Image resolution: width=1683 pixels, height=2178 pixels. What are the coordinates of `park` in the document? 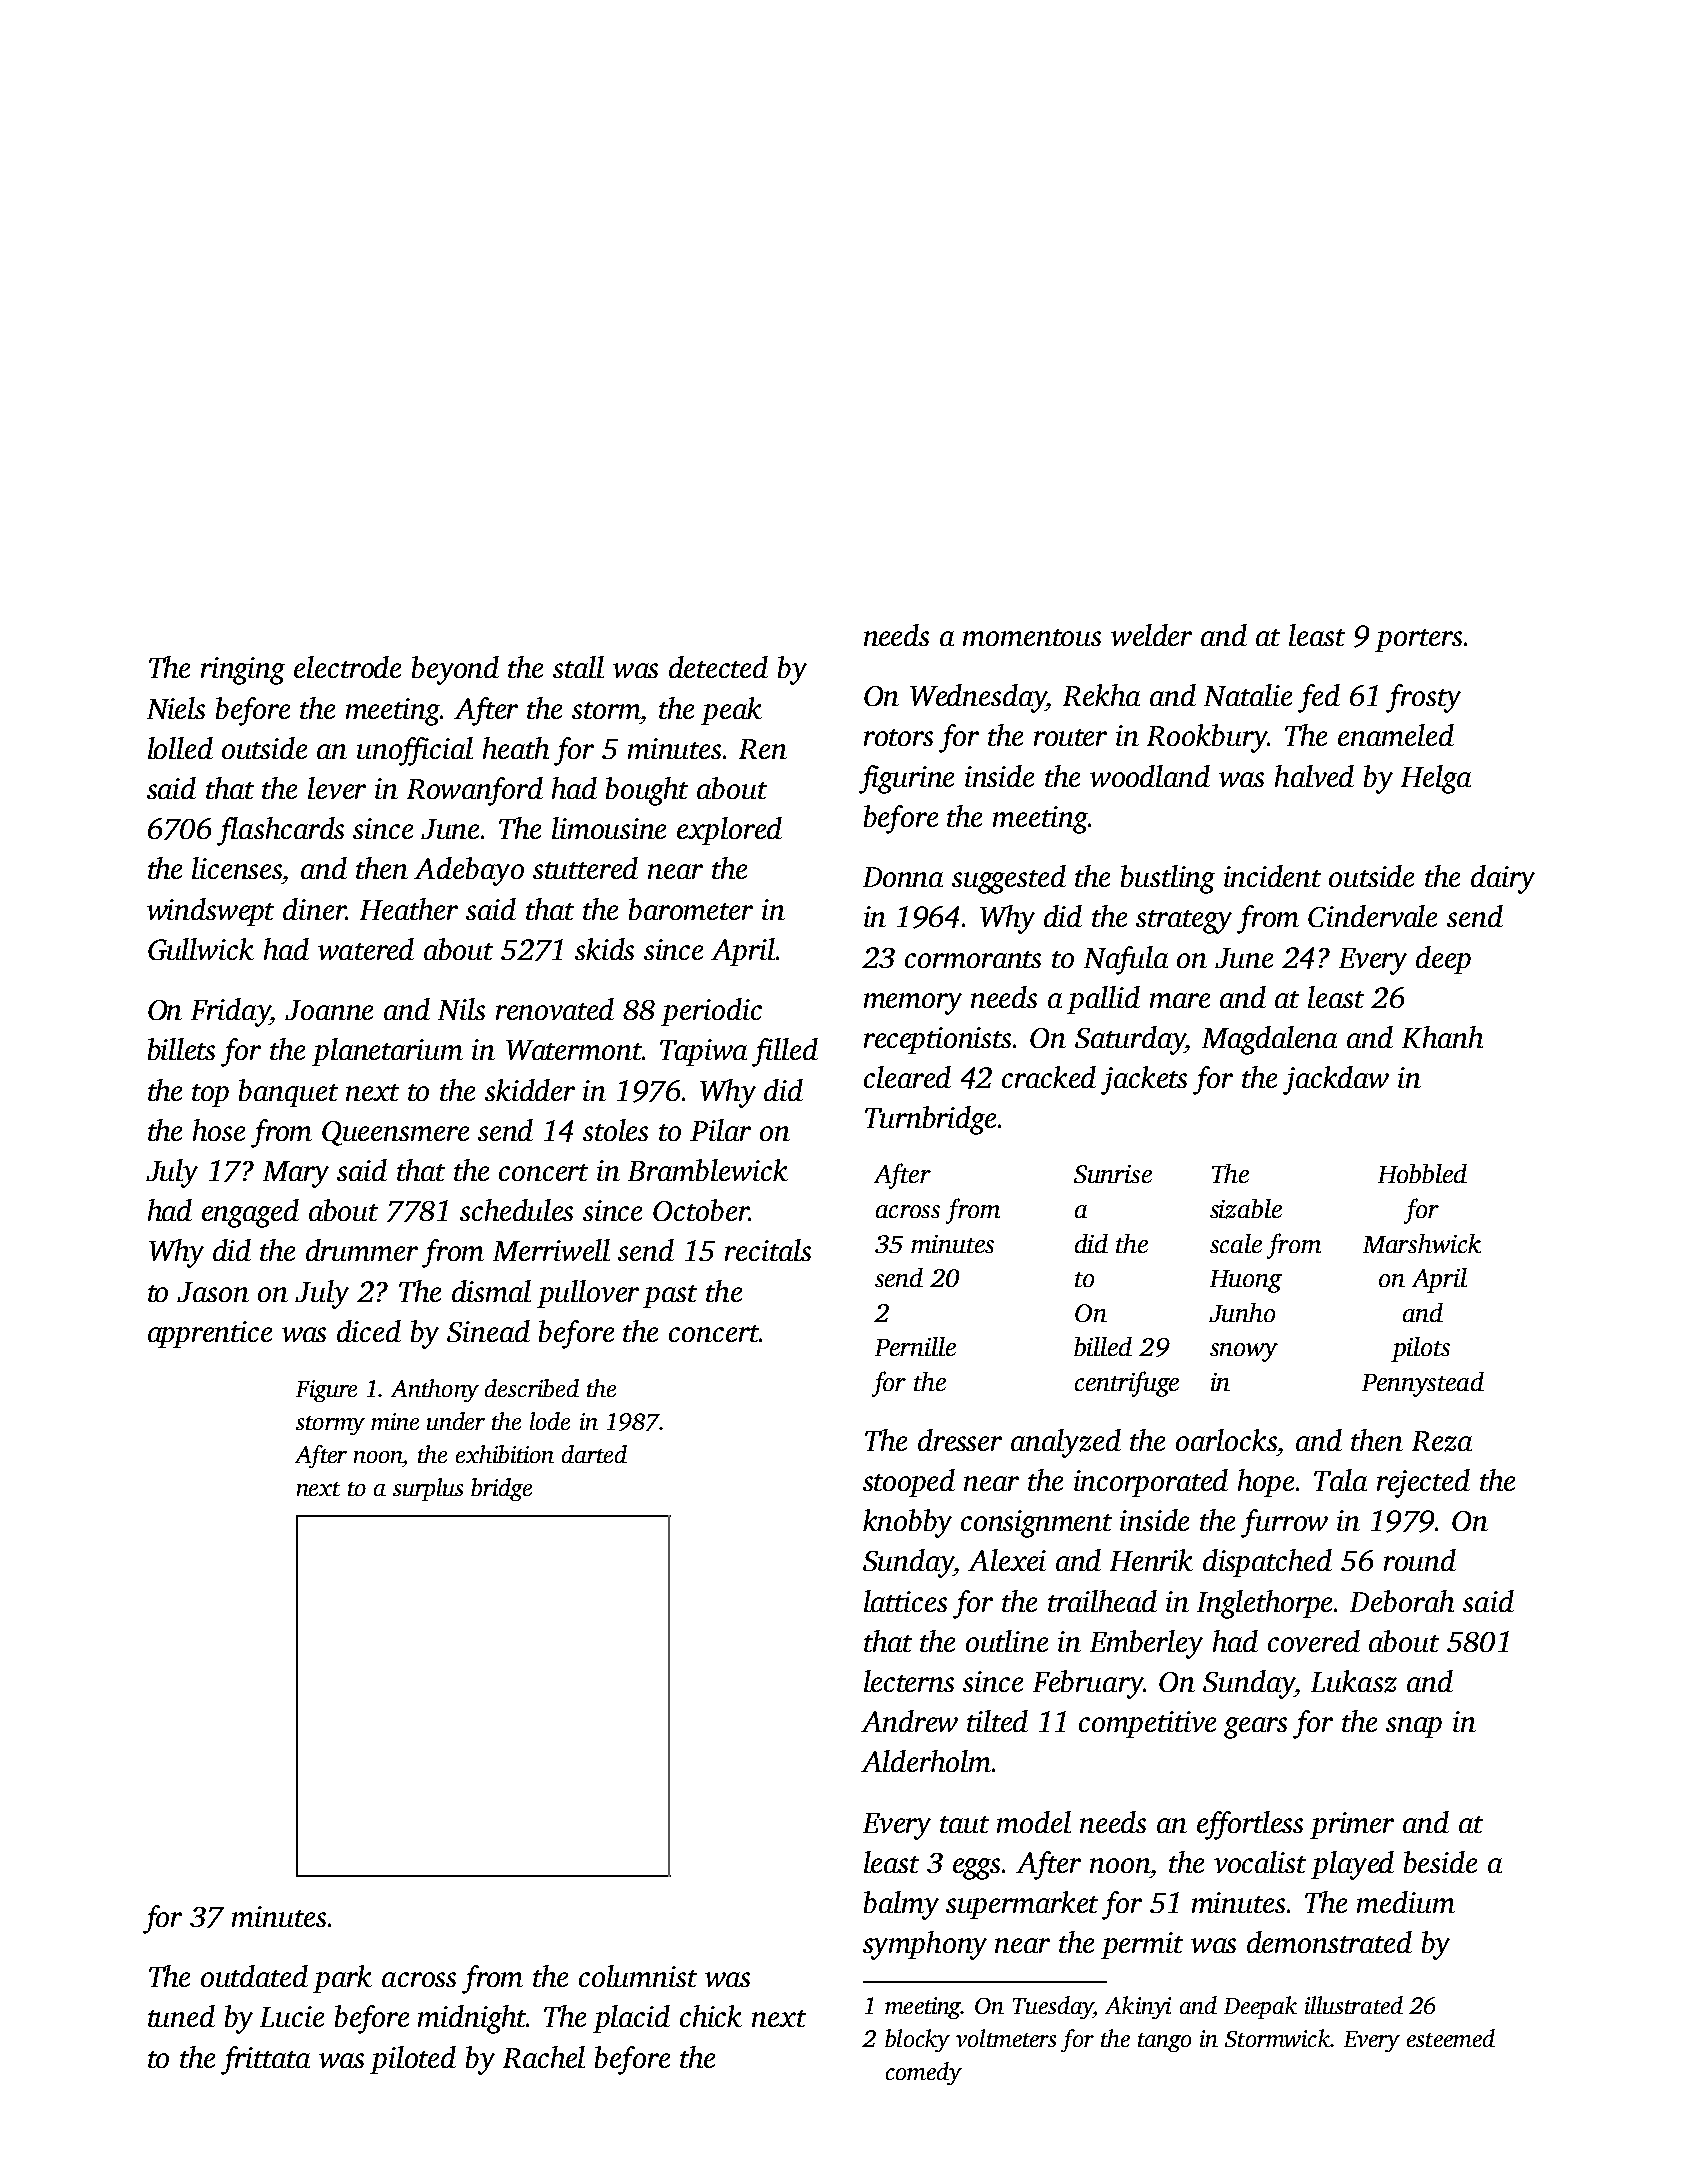 It's located at (342, 1979).
